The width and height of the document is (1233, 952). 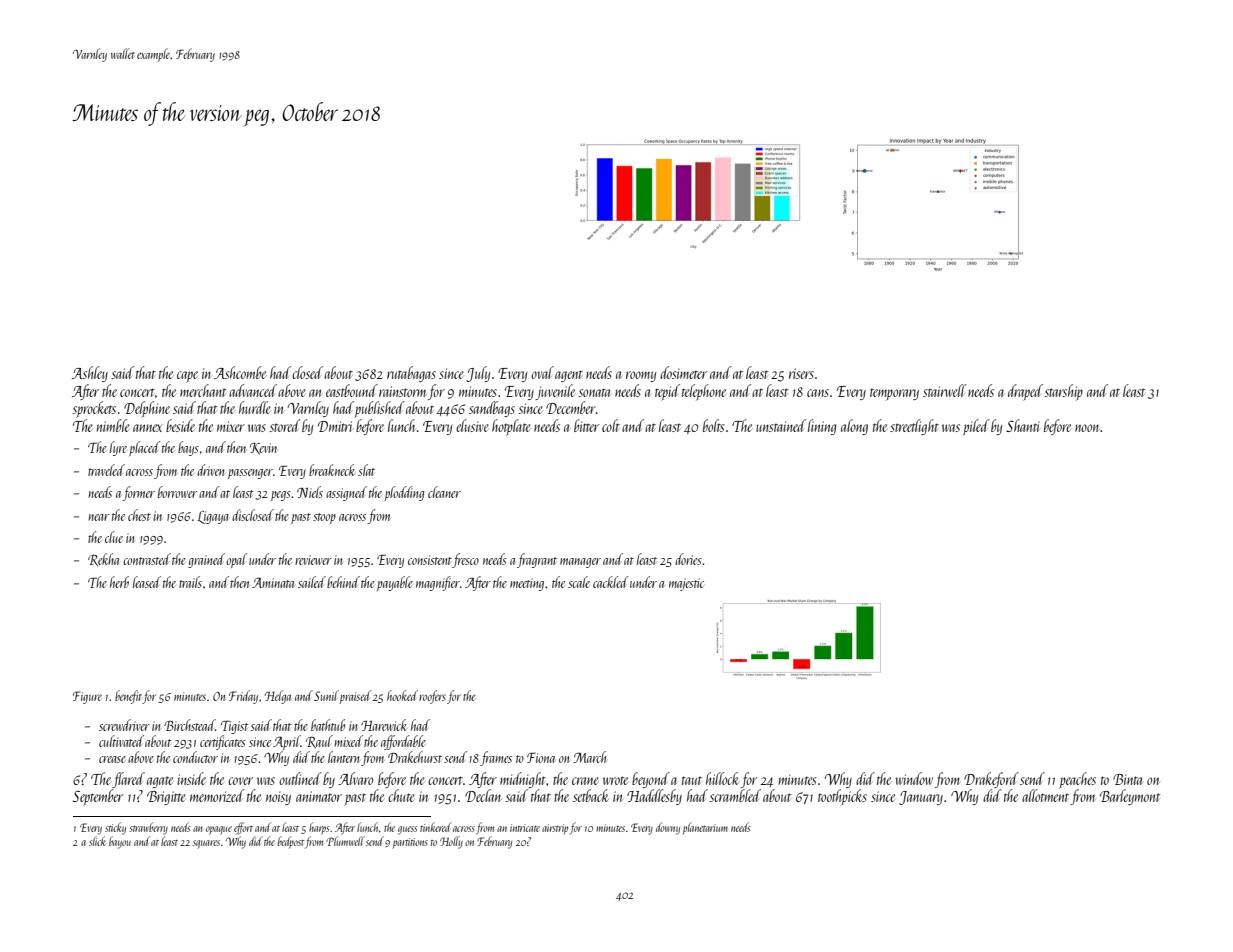 I want to click on Ashley, so click(x=90, y=374).
